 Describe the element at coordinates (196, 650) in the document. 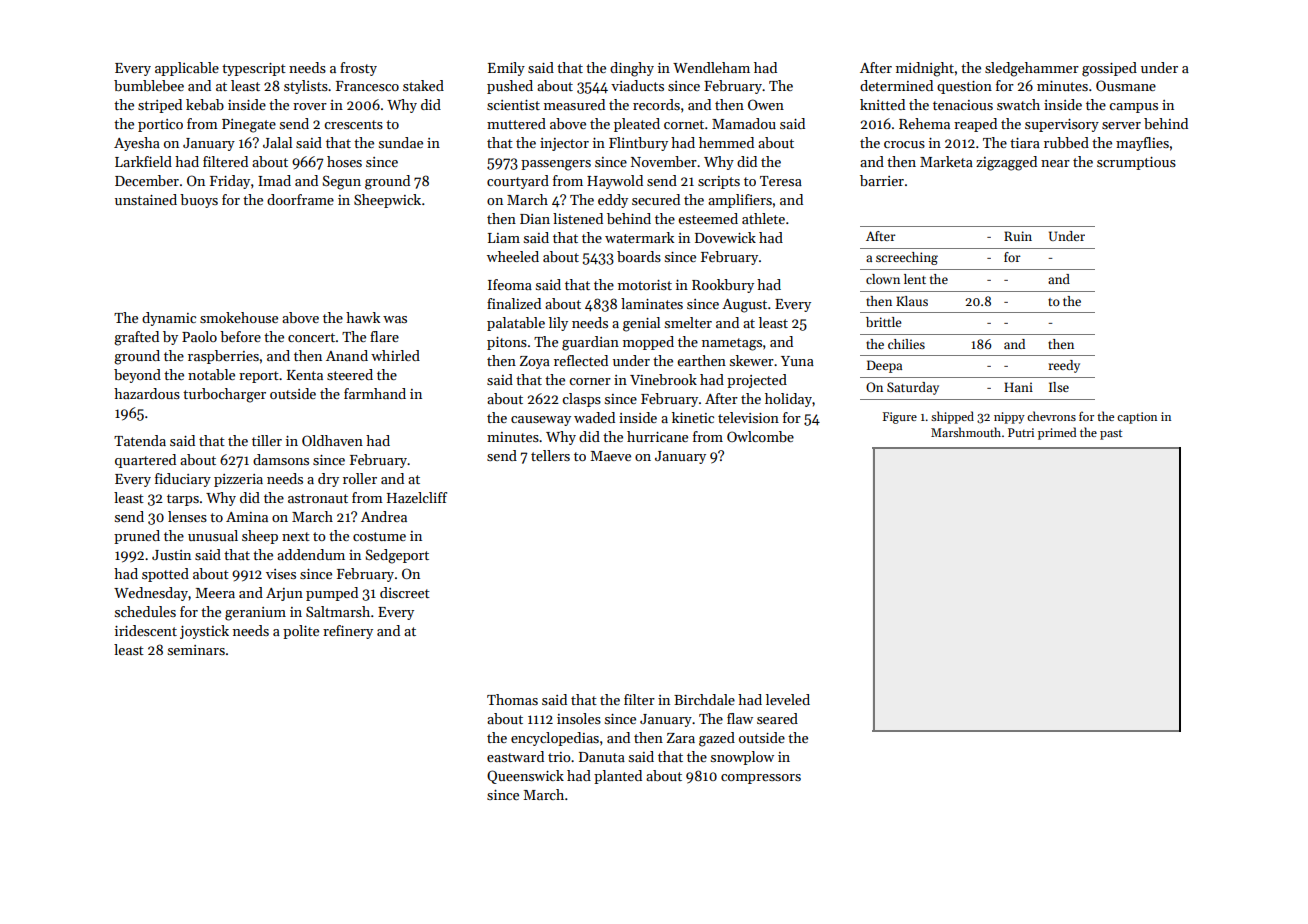

I see `seminars` at that location.
